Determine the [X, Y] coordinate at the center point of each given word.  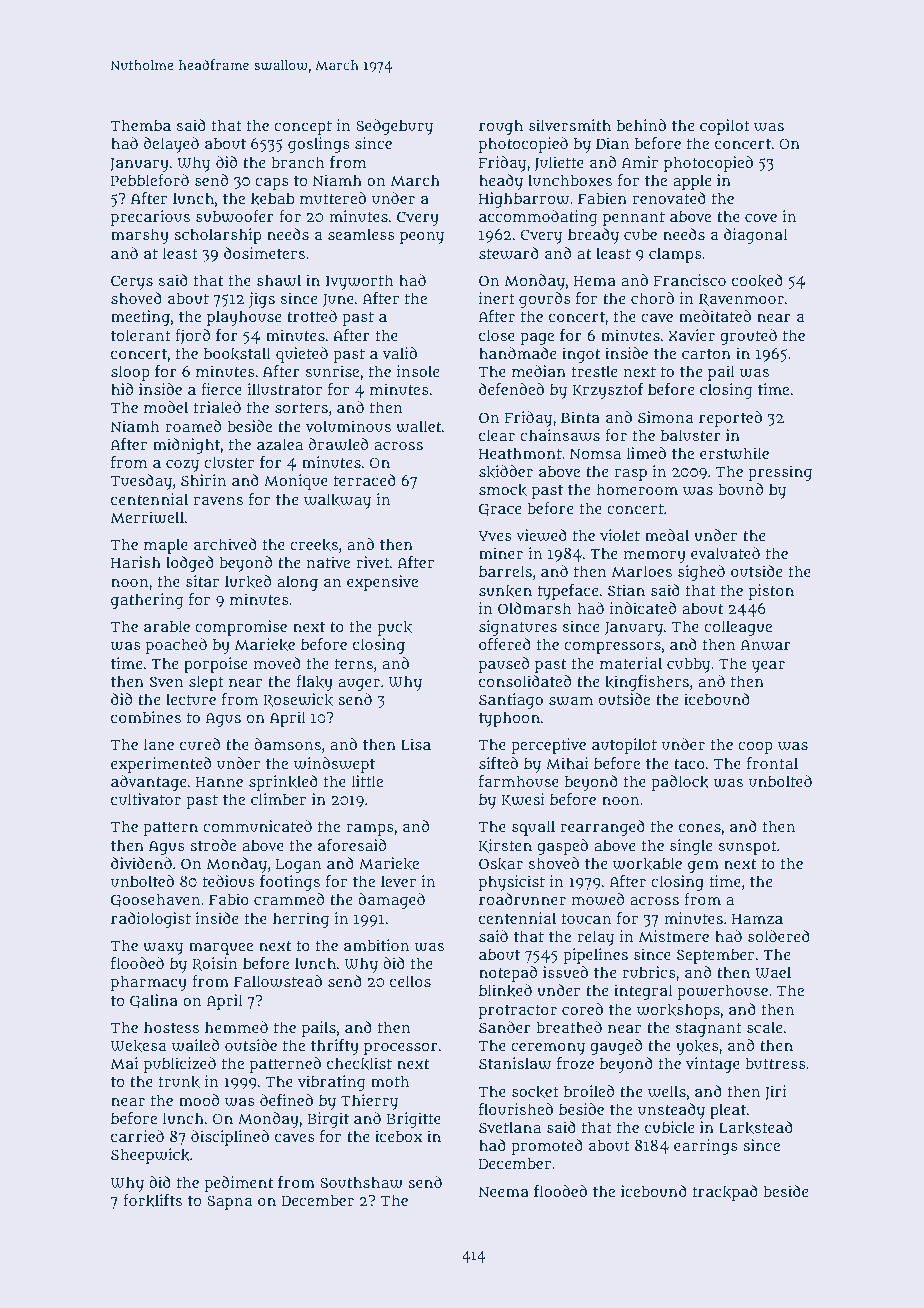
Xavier [691, 335]
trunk [179, 1081]
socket [535, 1091]
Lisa [416, 744]
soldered [779, 936]
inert [497, 298]
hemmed [236, 1027]
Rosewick [298, 700]
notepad [508, 974]
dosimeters [264, 253]
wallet [418, 426]
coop [755, 748]
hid [122, 389]
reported [730, 419]
